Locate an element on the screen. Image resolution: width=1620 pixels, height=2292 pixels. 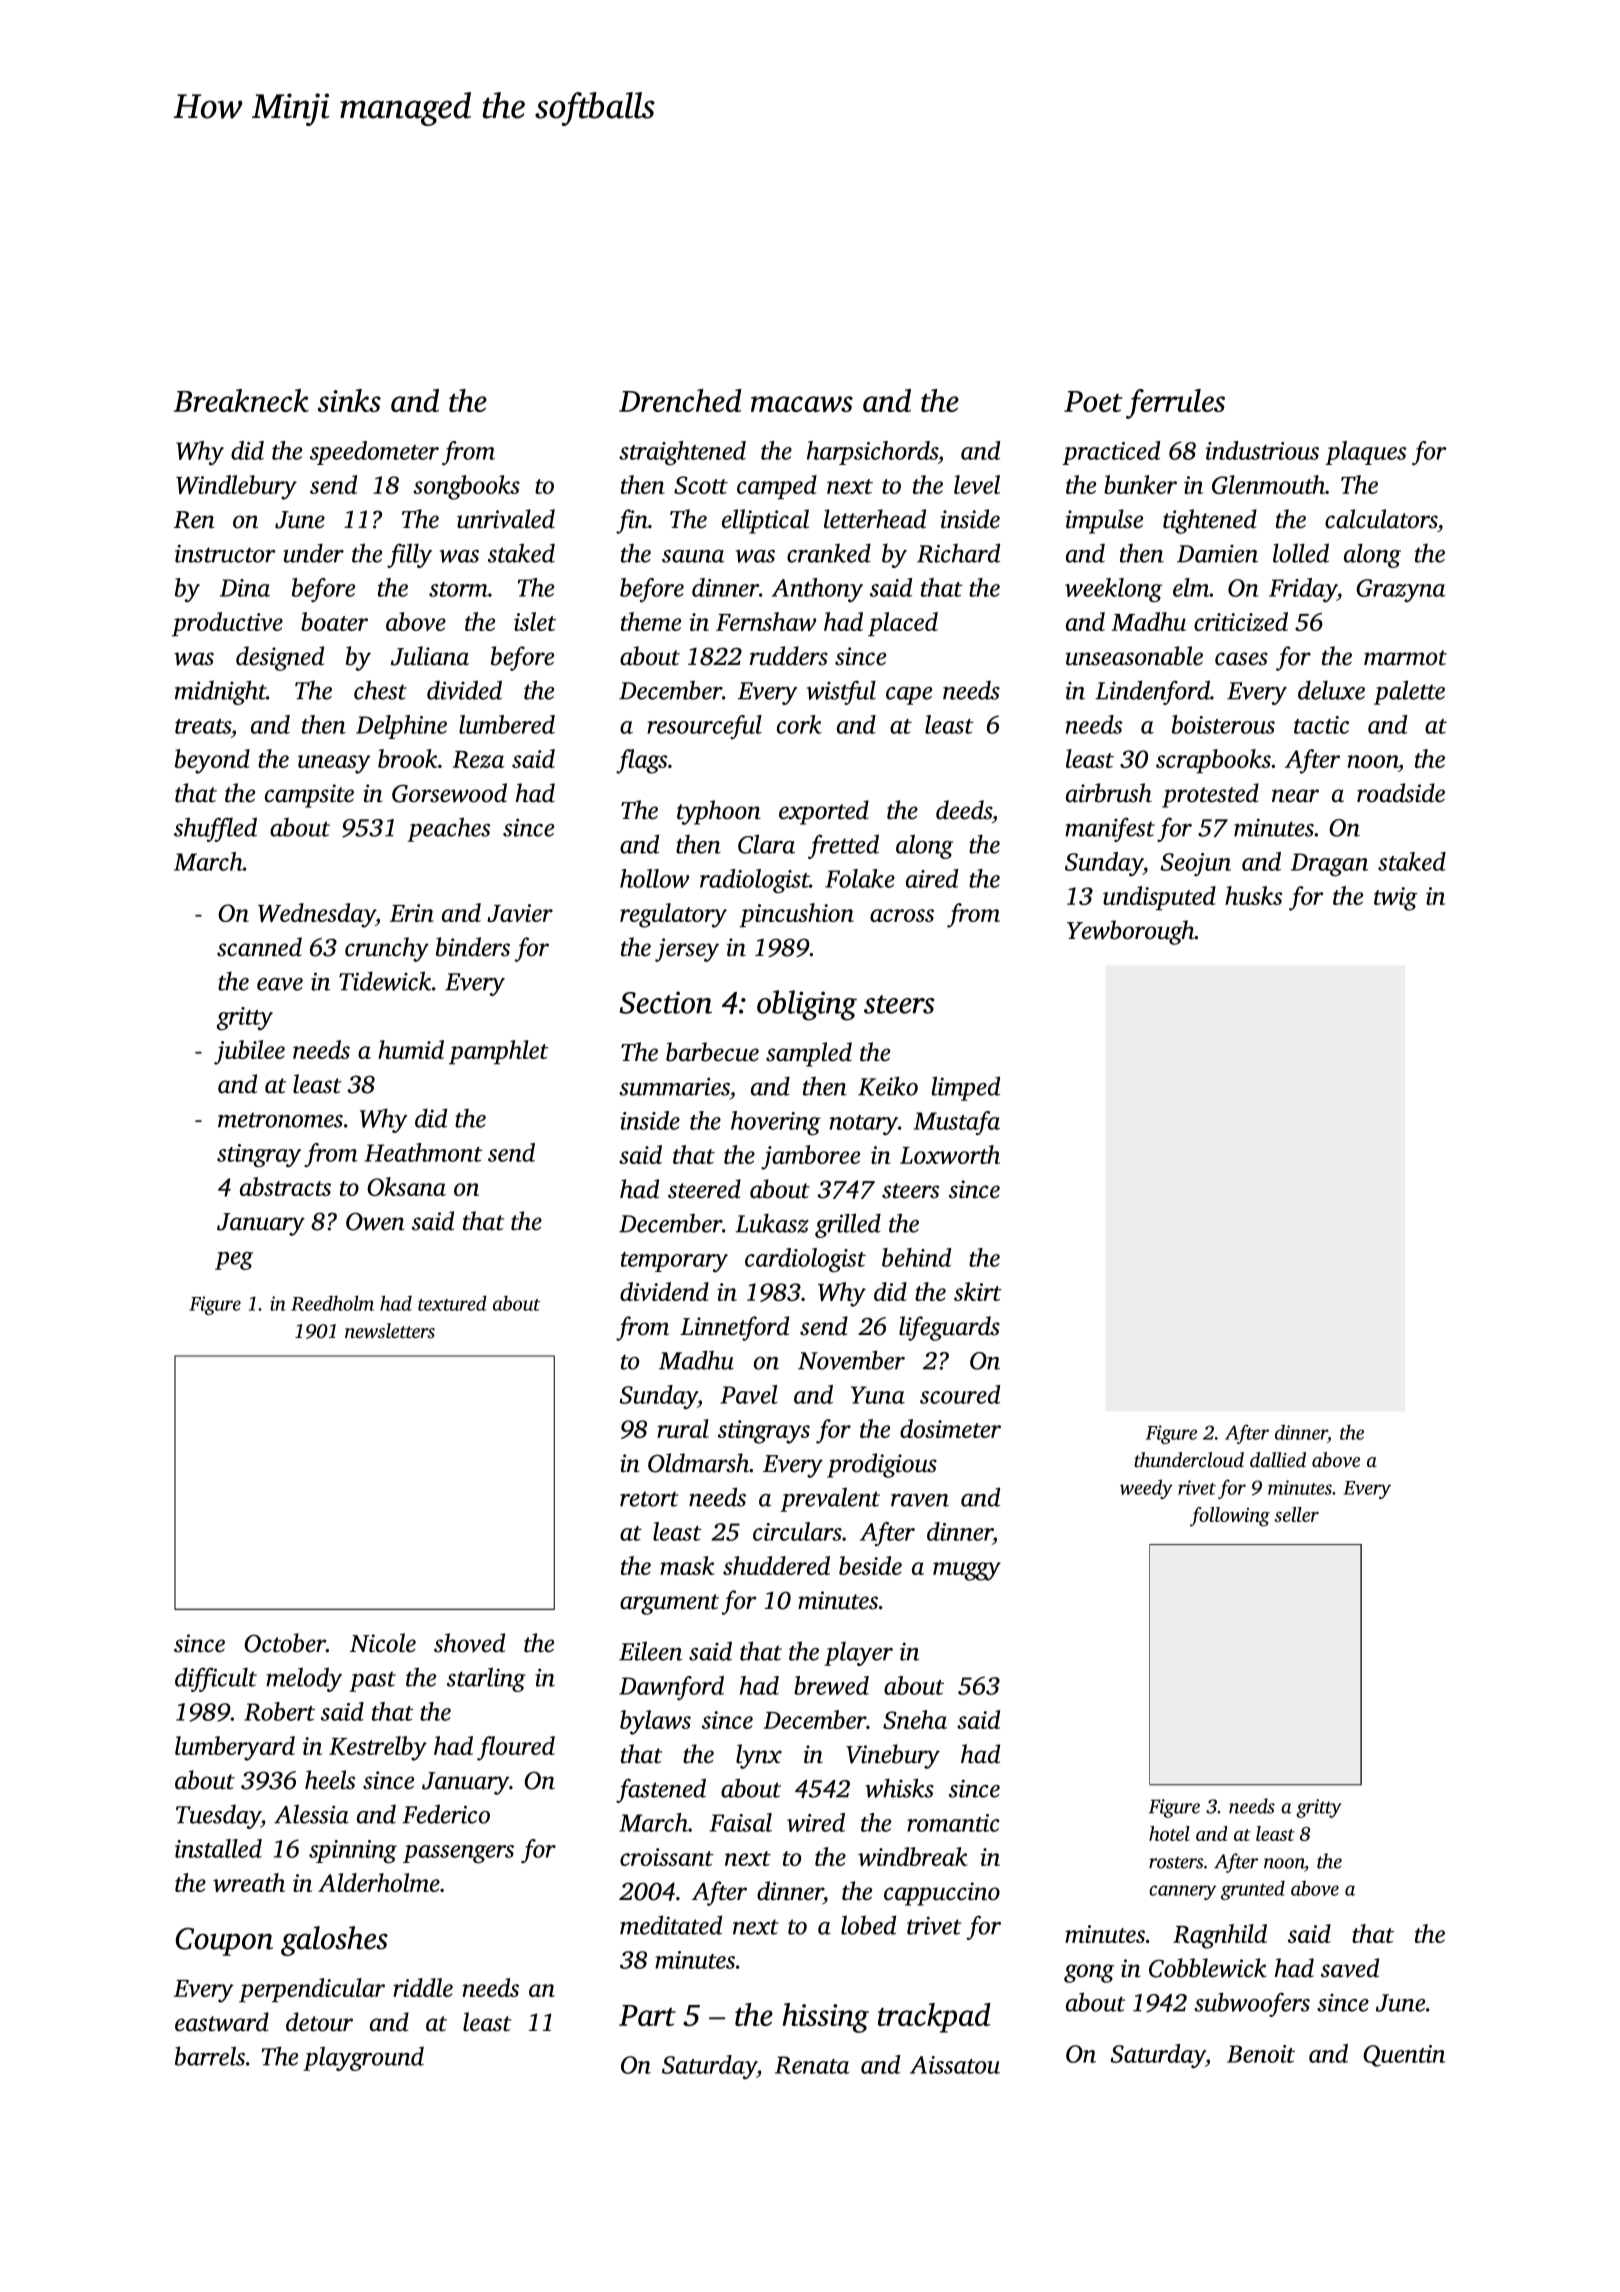
prevalent is located at coordinates (830, 1499).
